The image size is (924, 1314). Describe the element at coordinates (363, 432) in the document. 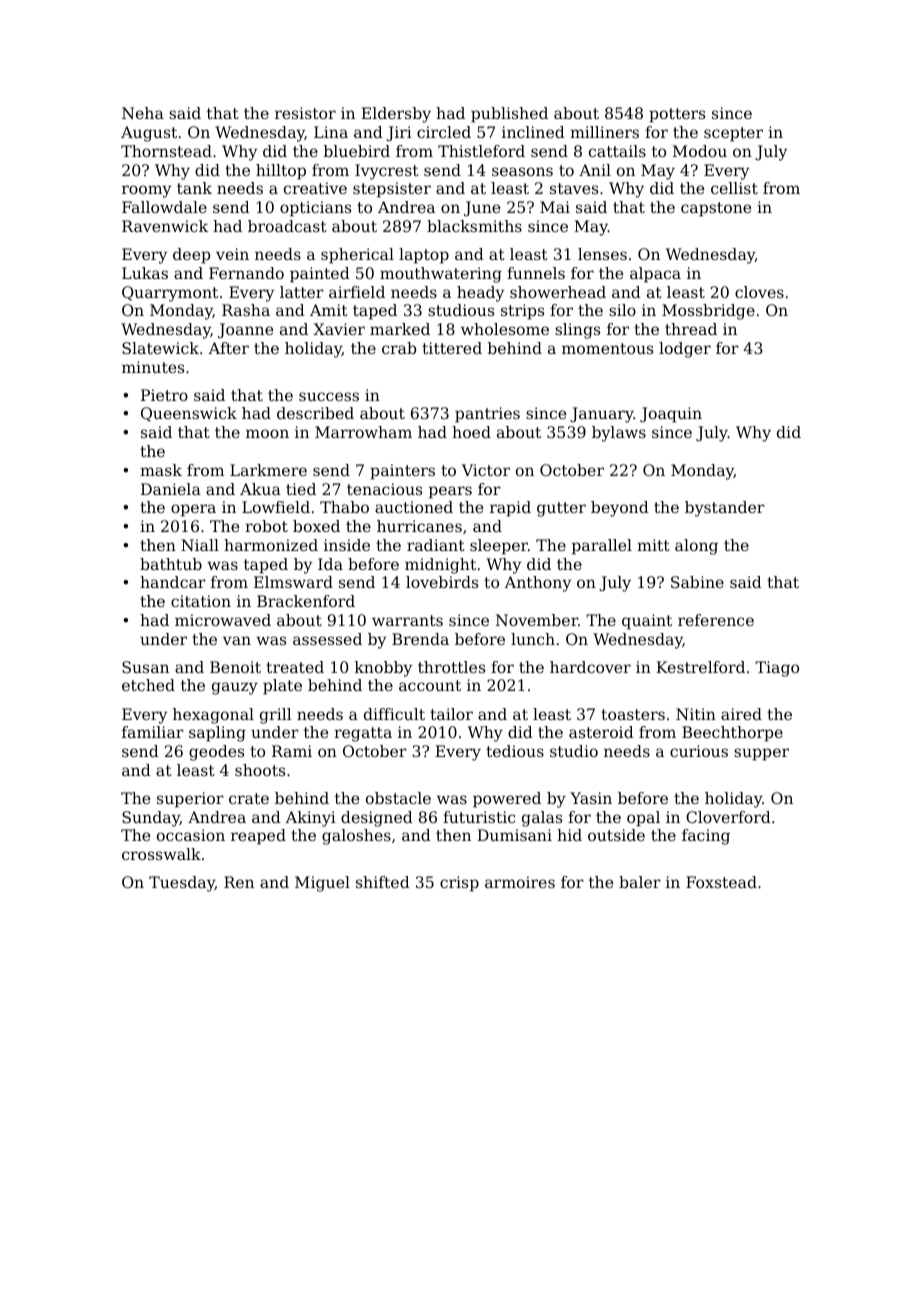

I see `Marrowham` at that location.
